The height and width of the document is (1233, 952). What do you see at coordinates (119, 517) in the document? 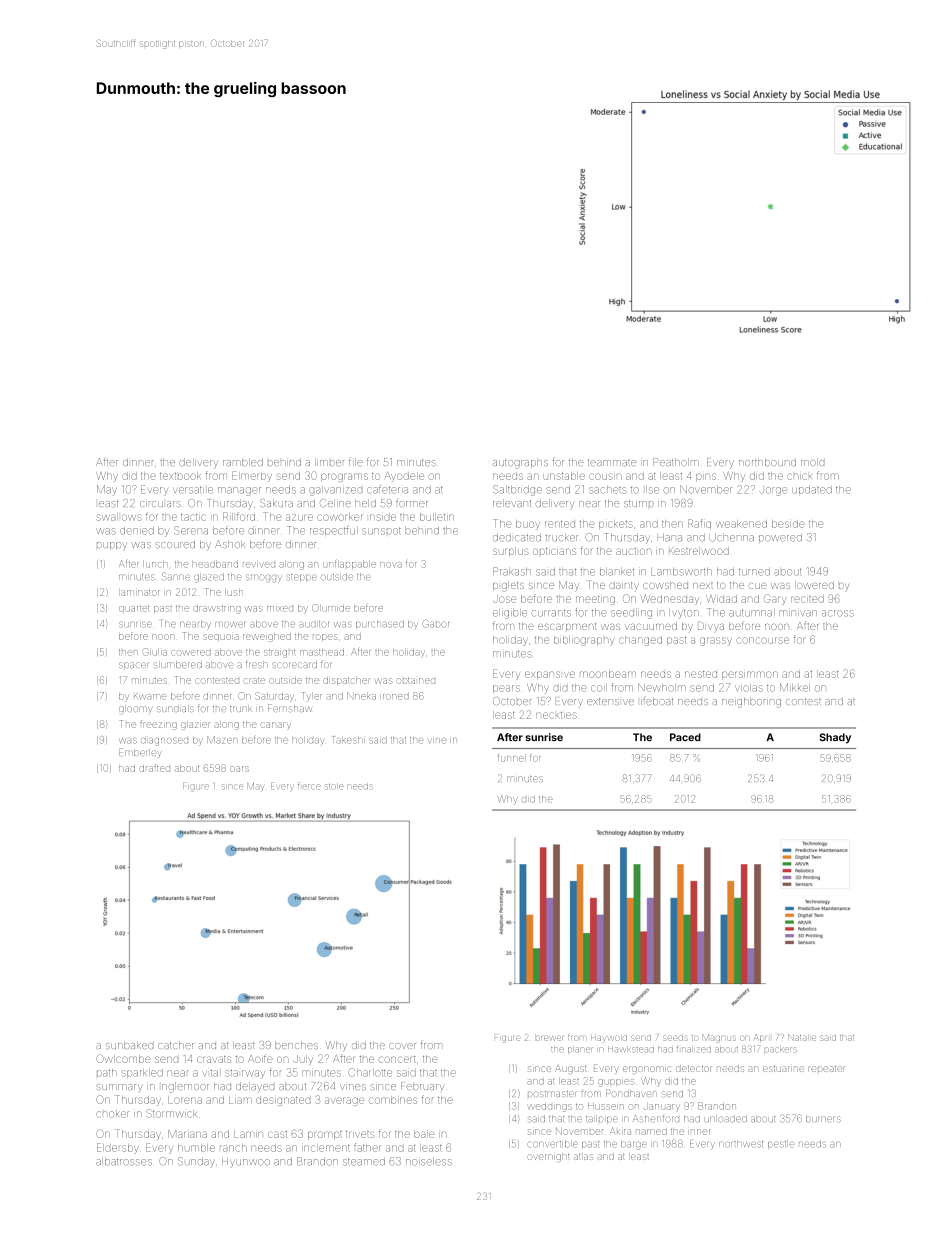
I see `swallows` at bounding box center [119, 517].
